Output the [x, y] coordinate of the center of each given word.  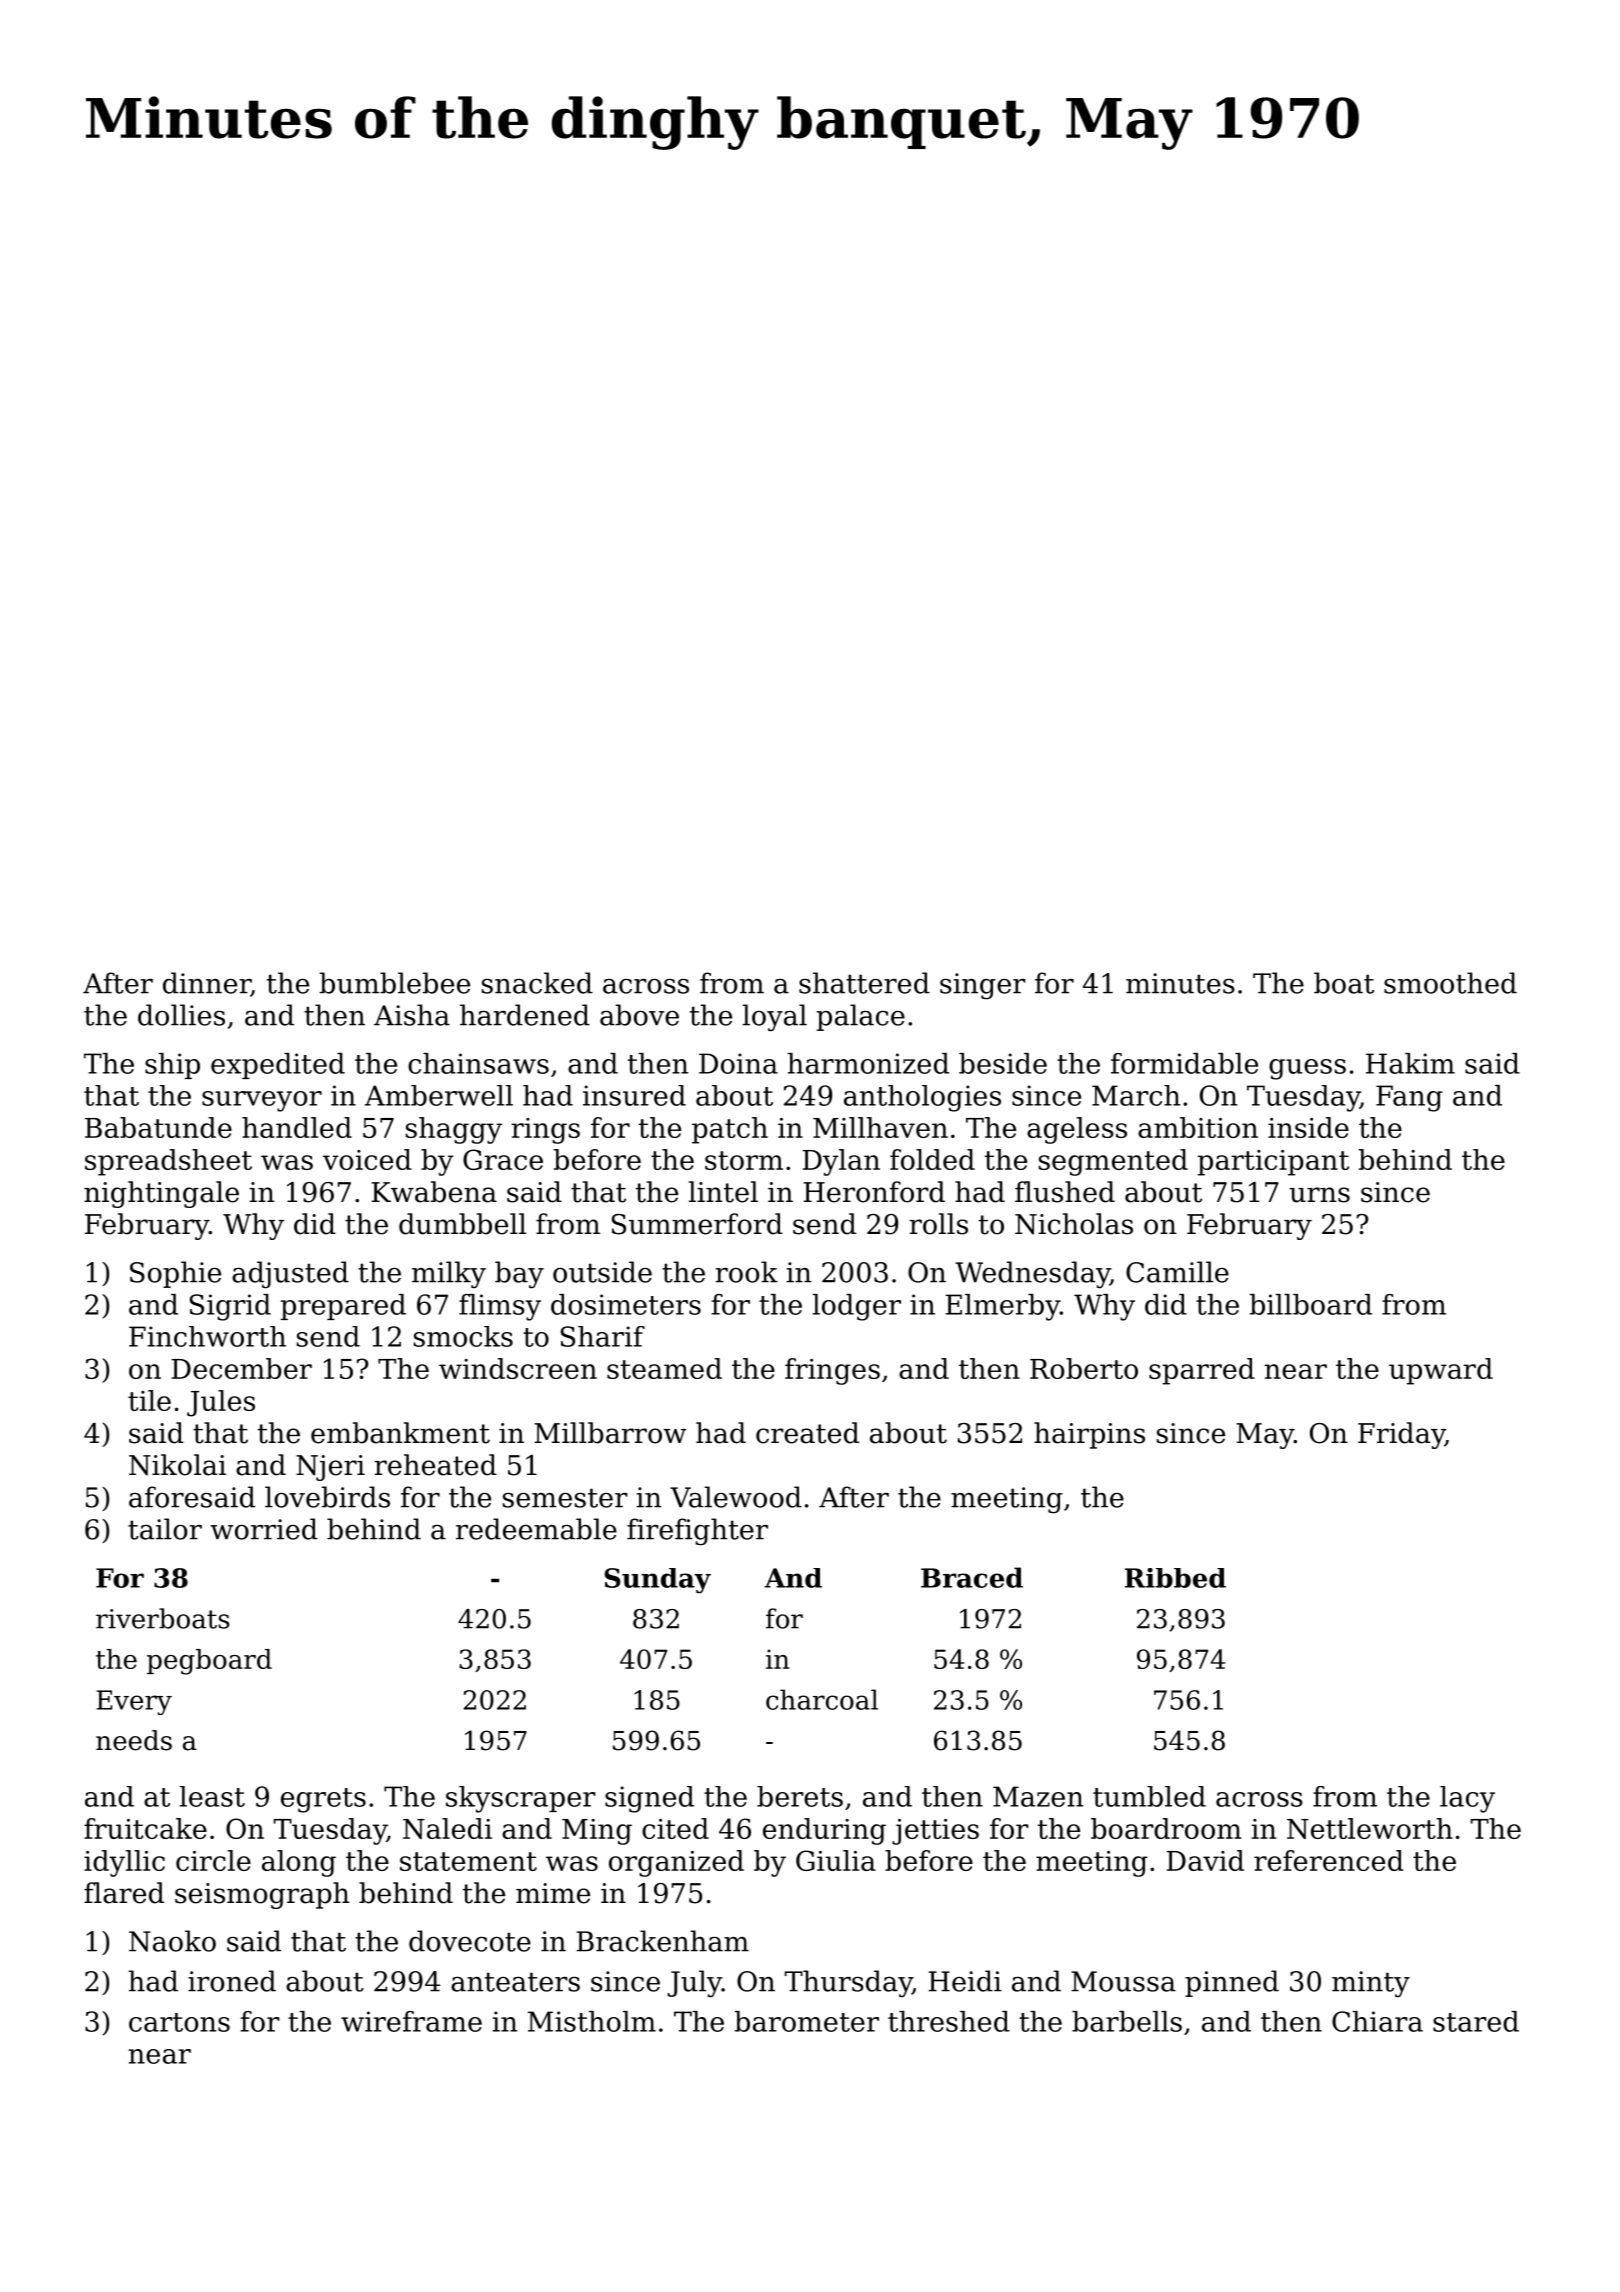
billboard [1311, 1304]
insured [634, 1095]
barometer [807, 2021]
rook [747, 1272]
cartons [179, 2022]
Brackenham [662, 1941]
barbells [1127, 2021]
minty [1371, 1984]
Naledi [447, 1828]
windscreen [518, 1368]
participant [1273, 1163]
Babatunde [158, 1127]
